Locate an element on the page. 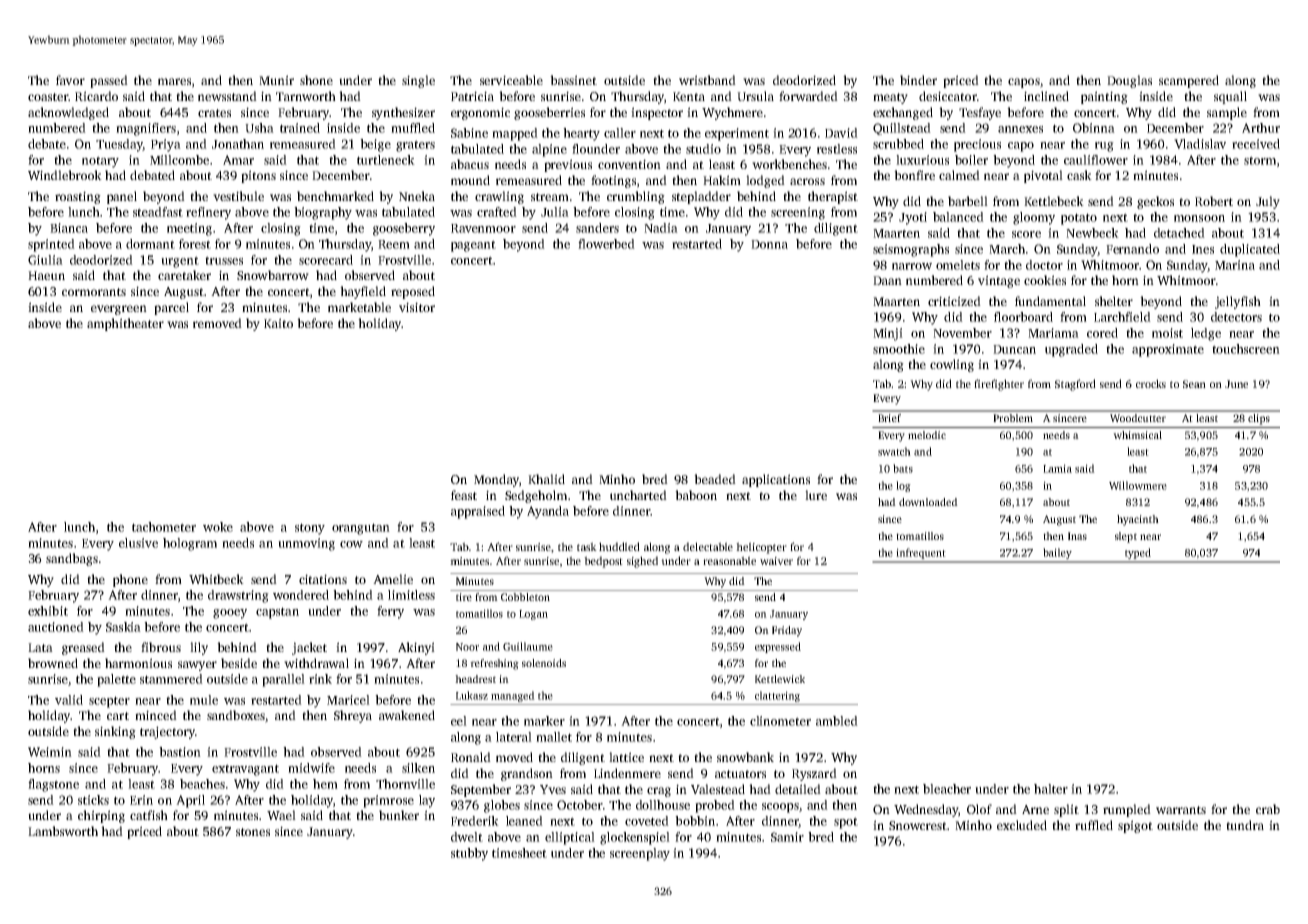  ambled is located at coordinates (837, 721).
